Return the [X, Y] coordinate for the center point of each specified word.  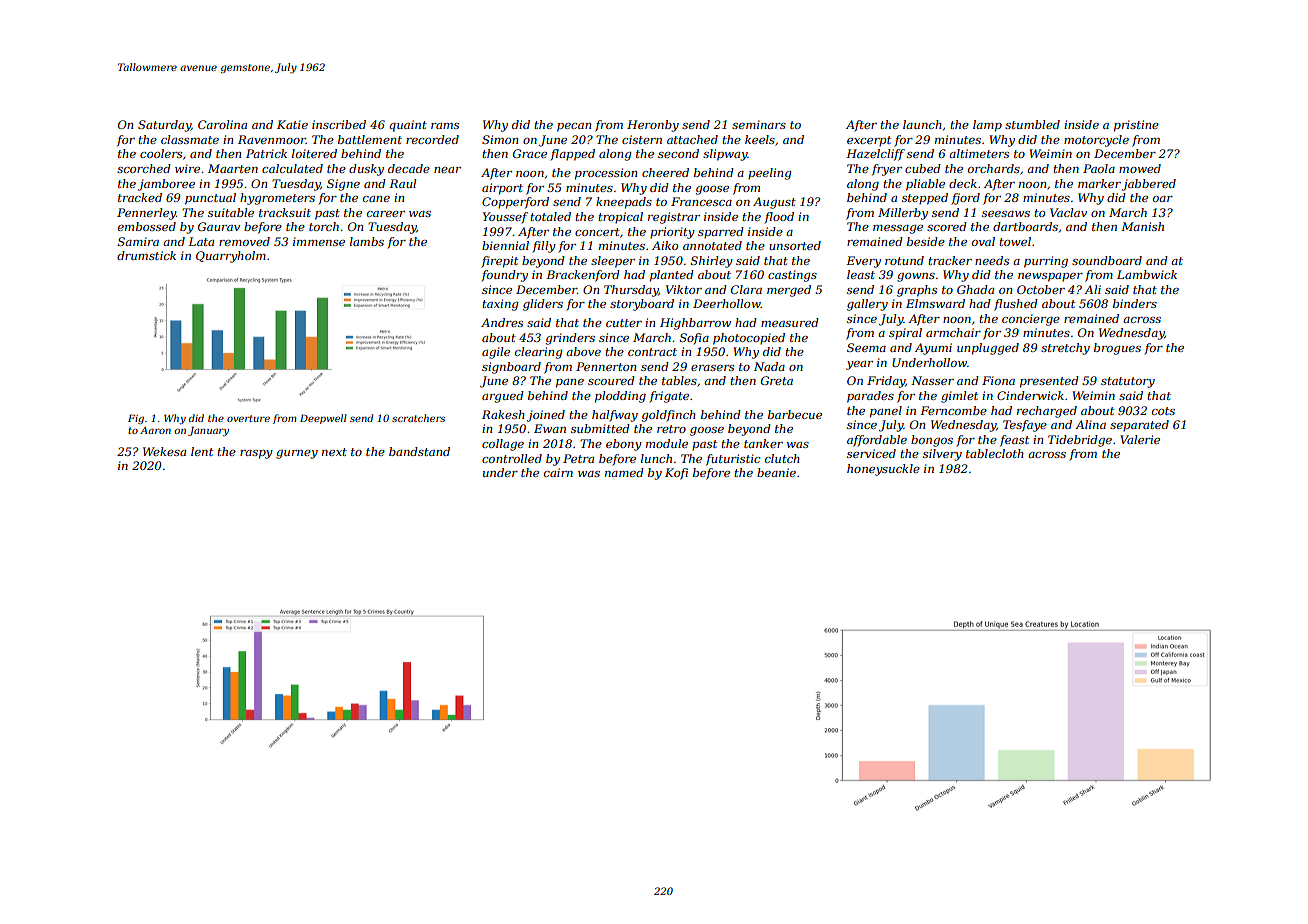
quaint [408, 126]
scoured [611, 380]
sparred [721, 233]
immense [319, 241]
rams [445, 126]
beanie [776, 472]
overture [248, 418]
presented [1049, 382]
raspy [256, 454]
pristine [1136, 126]
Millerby [903, 214]
